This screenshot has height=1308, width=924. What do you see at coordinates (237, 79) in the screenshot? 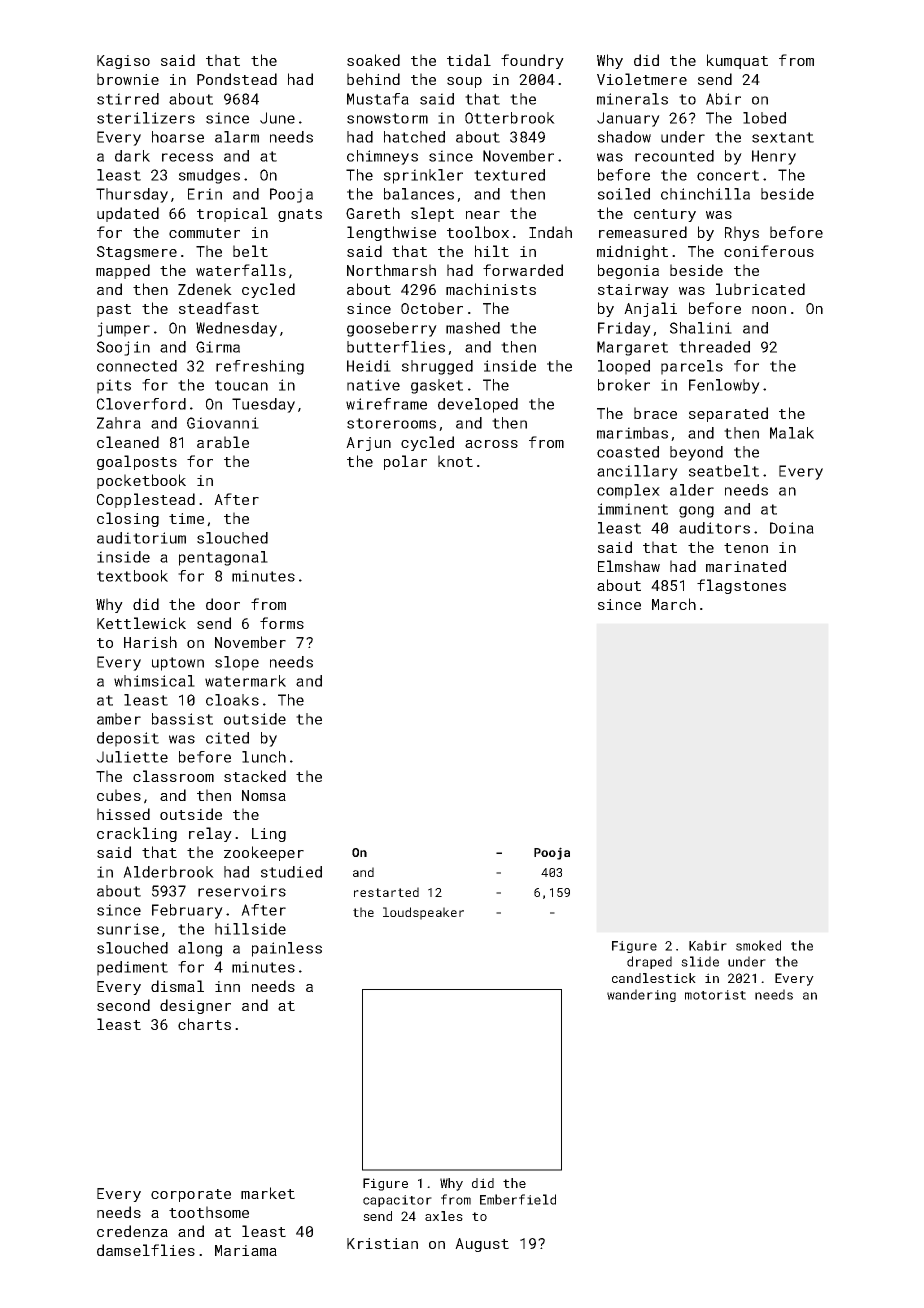
I see `Pondstead` at bounding box center [237, 79].
